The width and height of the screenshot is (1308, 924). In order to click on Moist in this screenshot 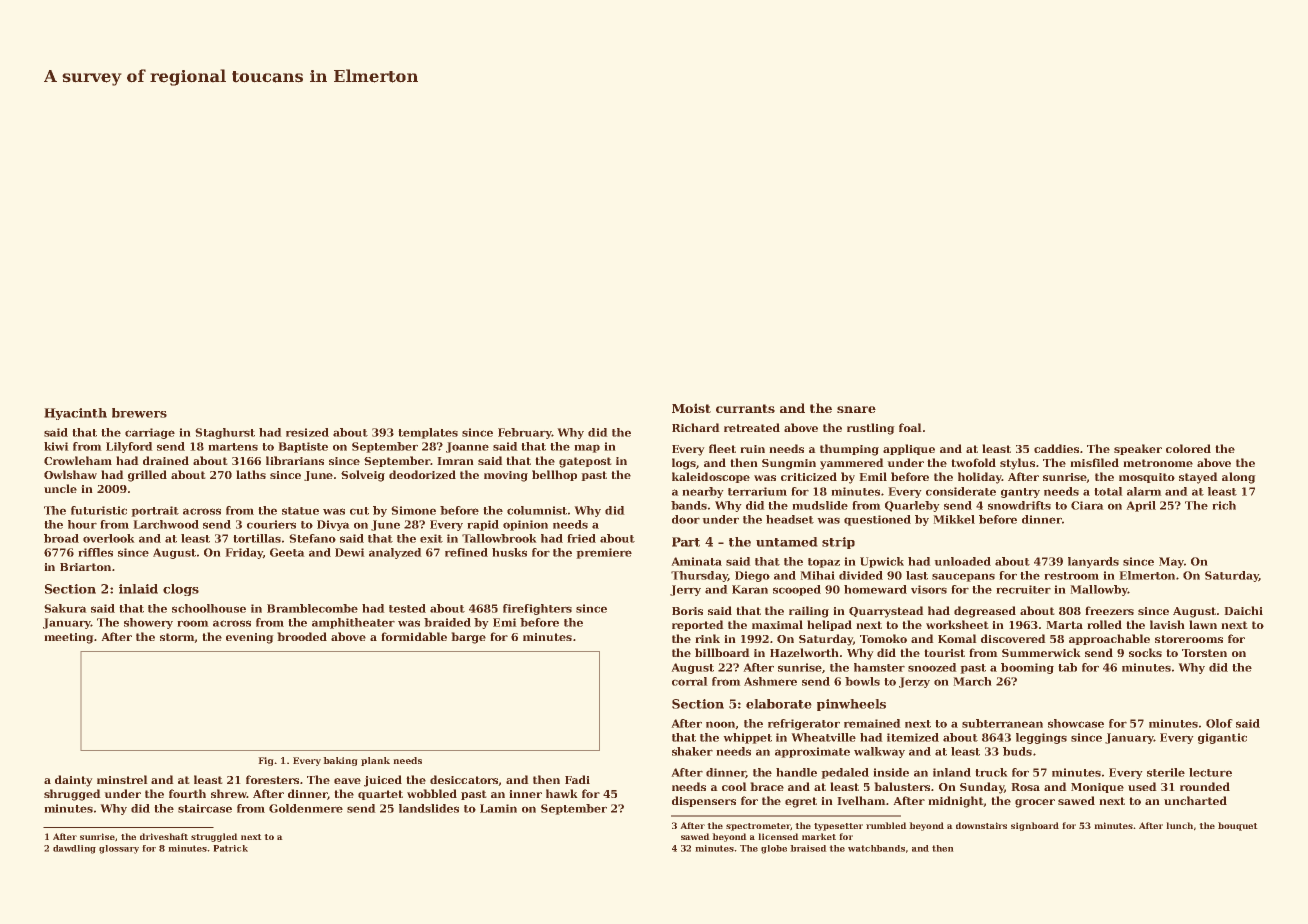, I will do `click(691, 408)`.
